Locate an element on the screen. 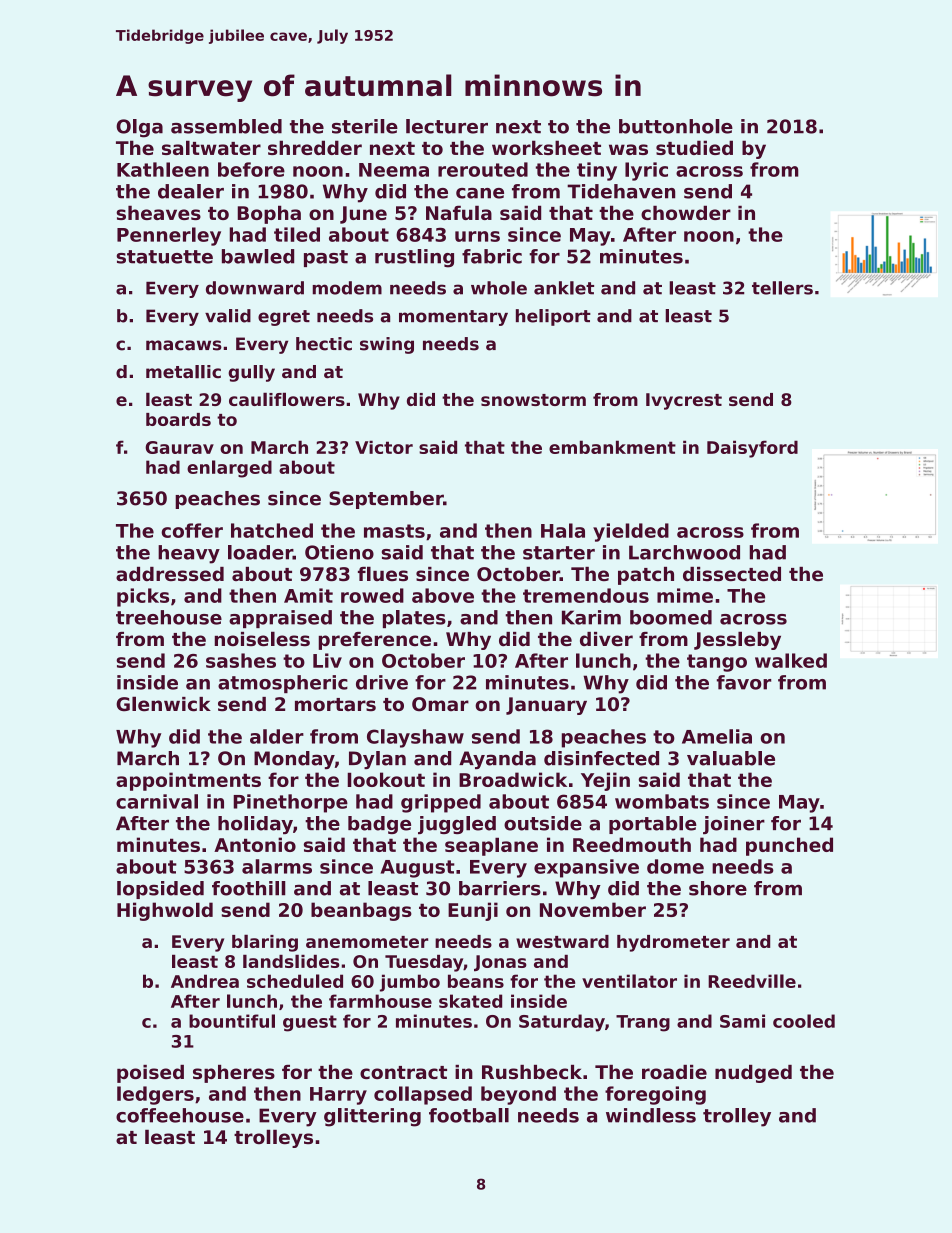 This screenshot has height=1233, width=952. shore is located at coordinates (718, 888).
